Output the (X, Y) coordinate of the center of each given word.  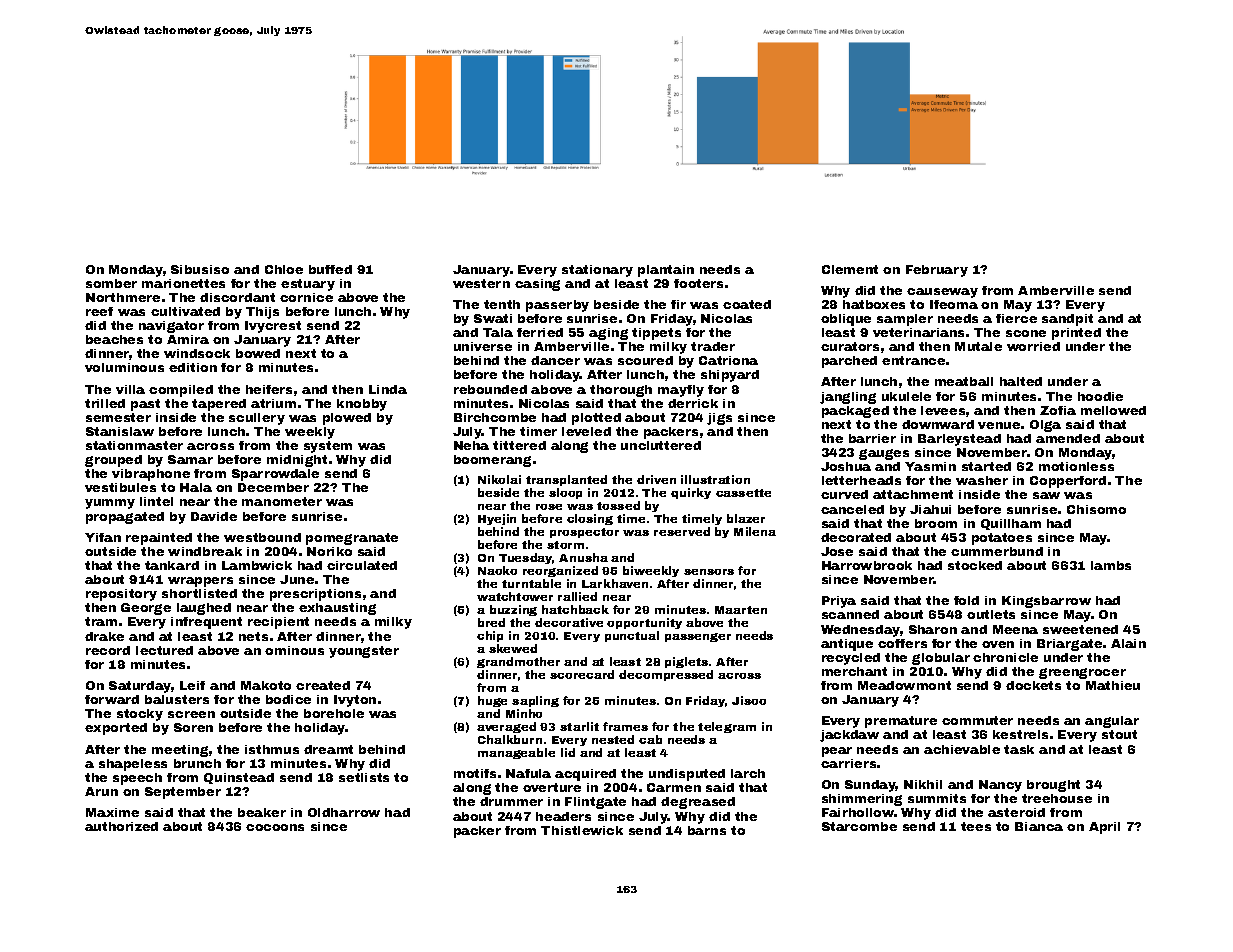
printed (1076, 334)
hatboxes (874, 304)
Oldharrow (344, 812)
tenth (502, 304)
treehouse (1057, 798)
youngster (364, 652)
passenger (698, 637)
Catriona (728, 360)
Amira (188, 339)
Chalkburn (510, 739)
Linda (388, 389)
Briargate (1069, 645)
